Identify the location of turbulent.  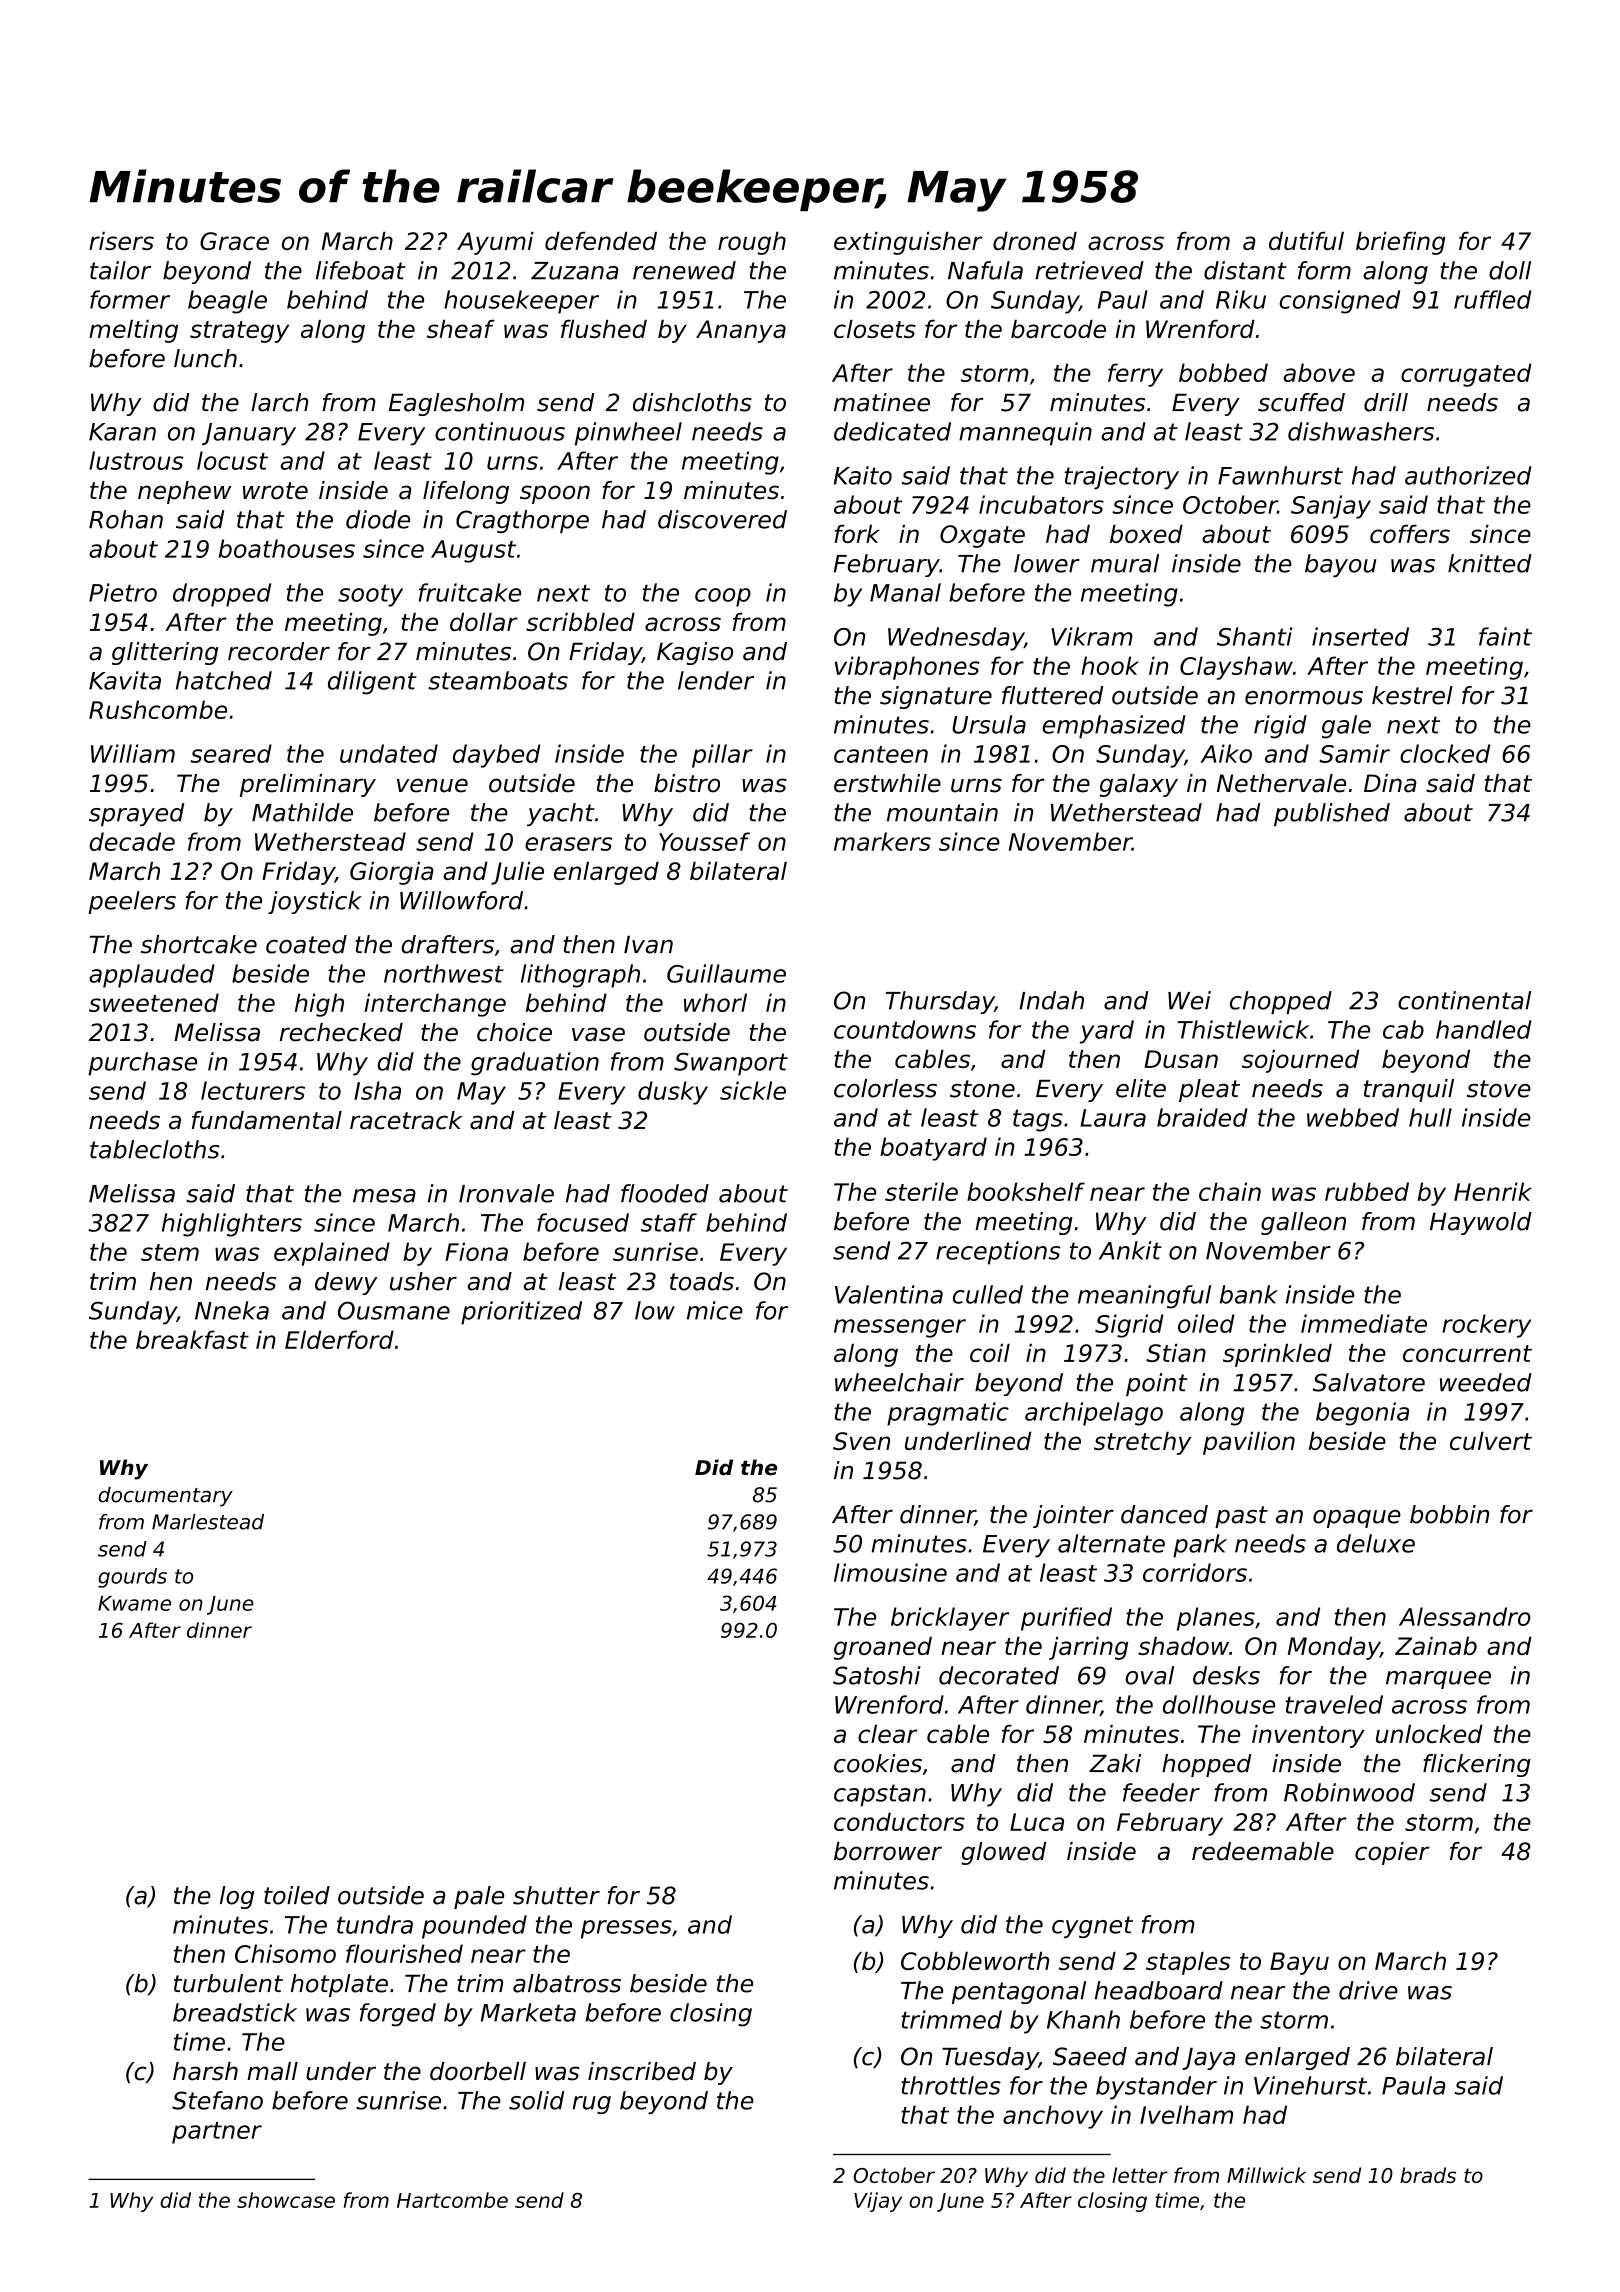
(228, 1983).
